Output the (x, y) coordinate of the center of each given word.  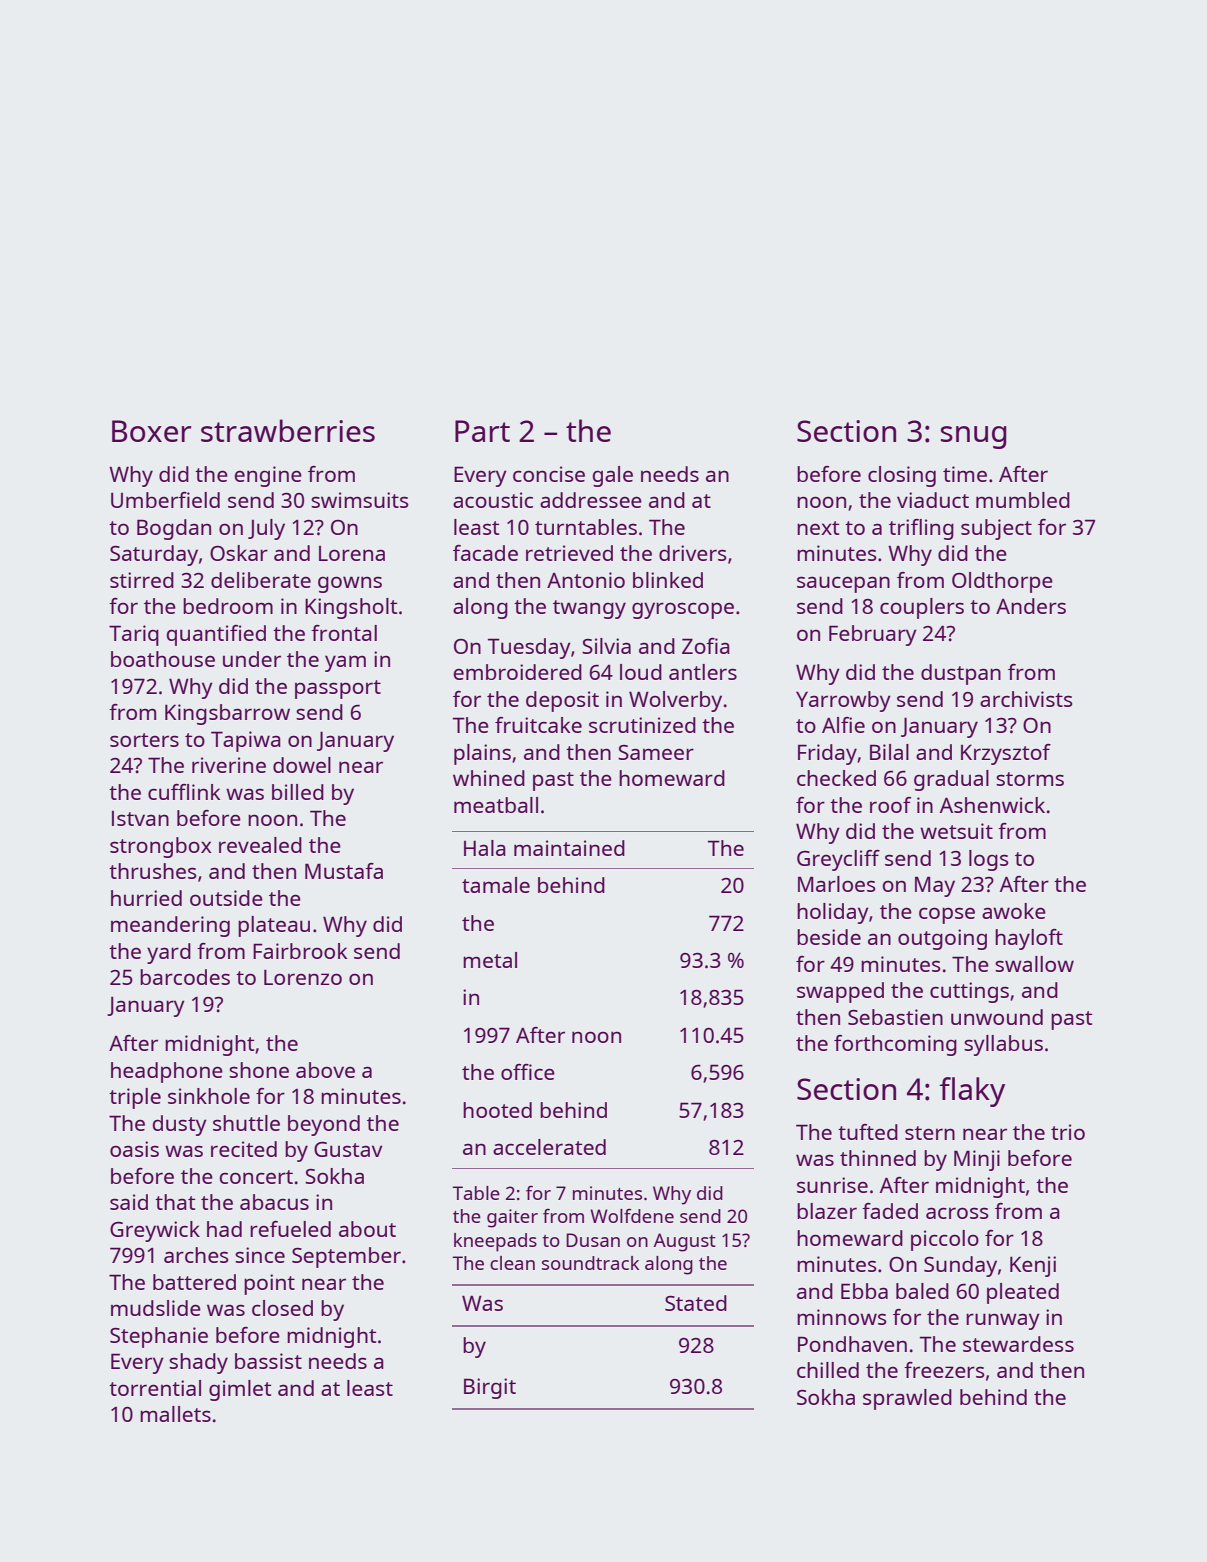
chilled (828, 1370)
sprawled (907, 1399)
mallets (175, 1414)
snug (974, 437)
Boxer (151, 431)
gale (612, 476)
